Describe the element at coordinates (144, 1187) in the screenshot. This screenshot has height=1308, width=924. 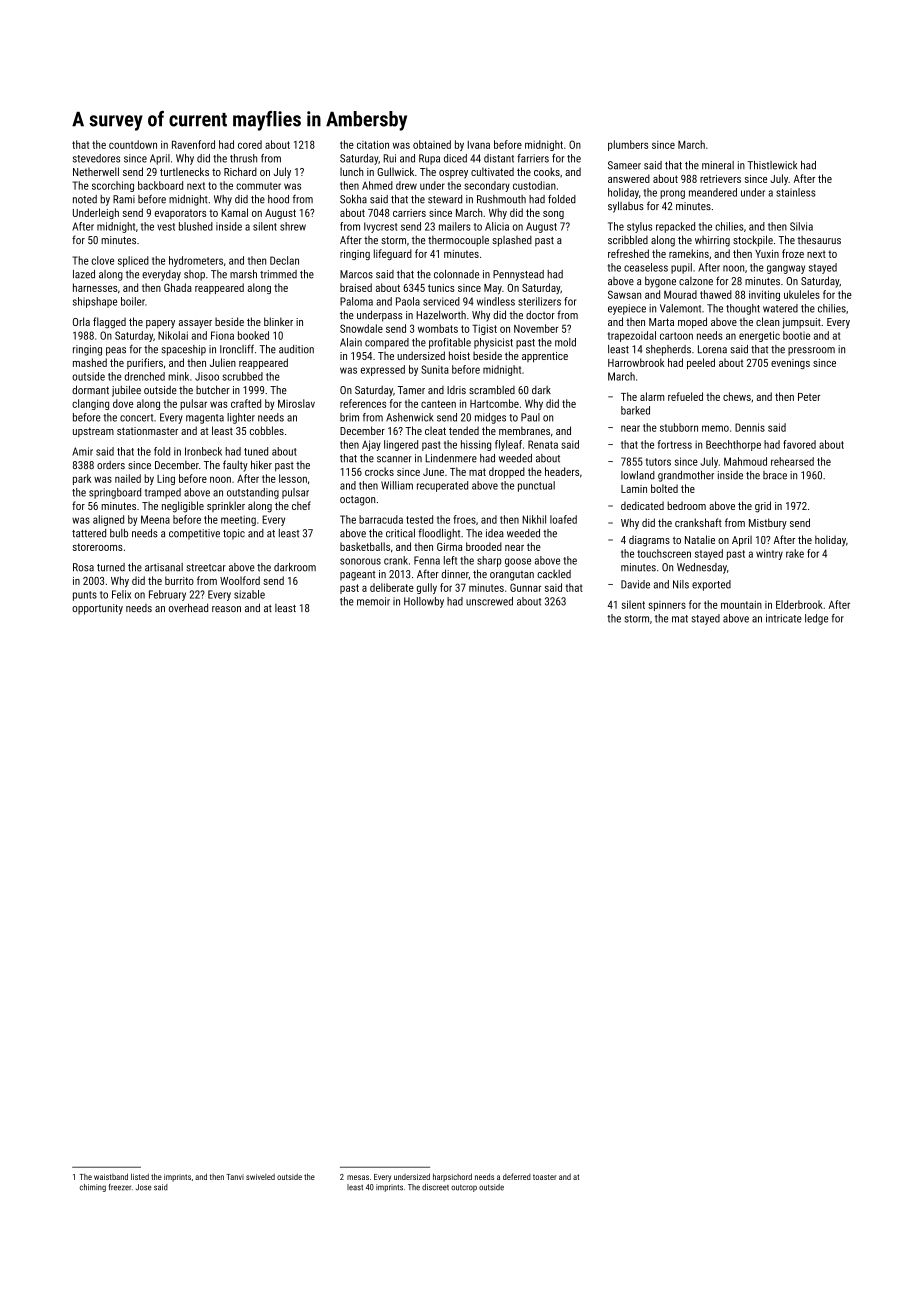
I see `Jose` at that location.
